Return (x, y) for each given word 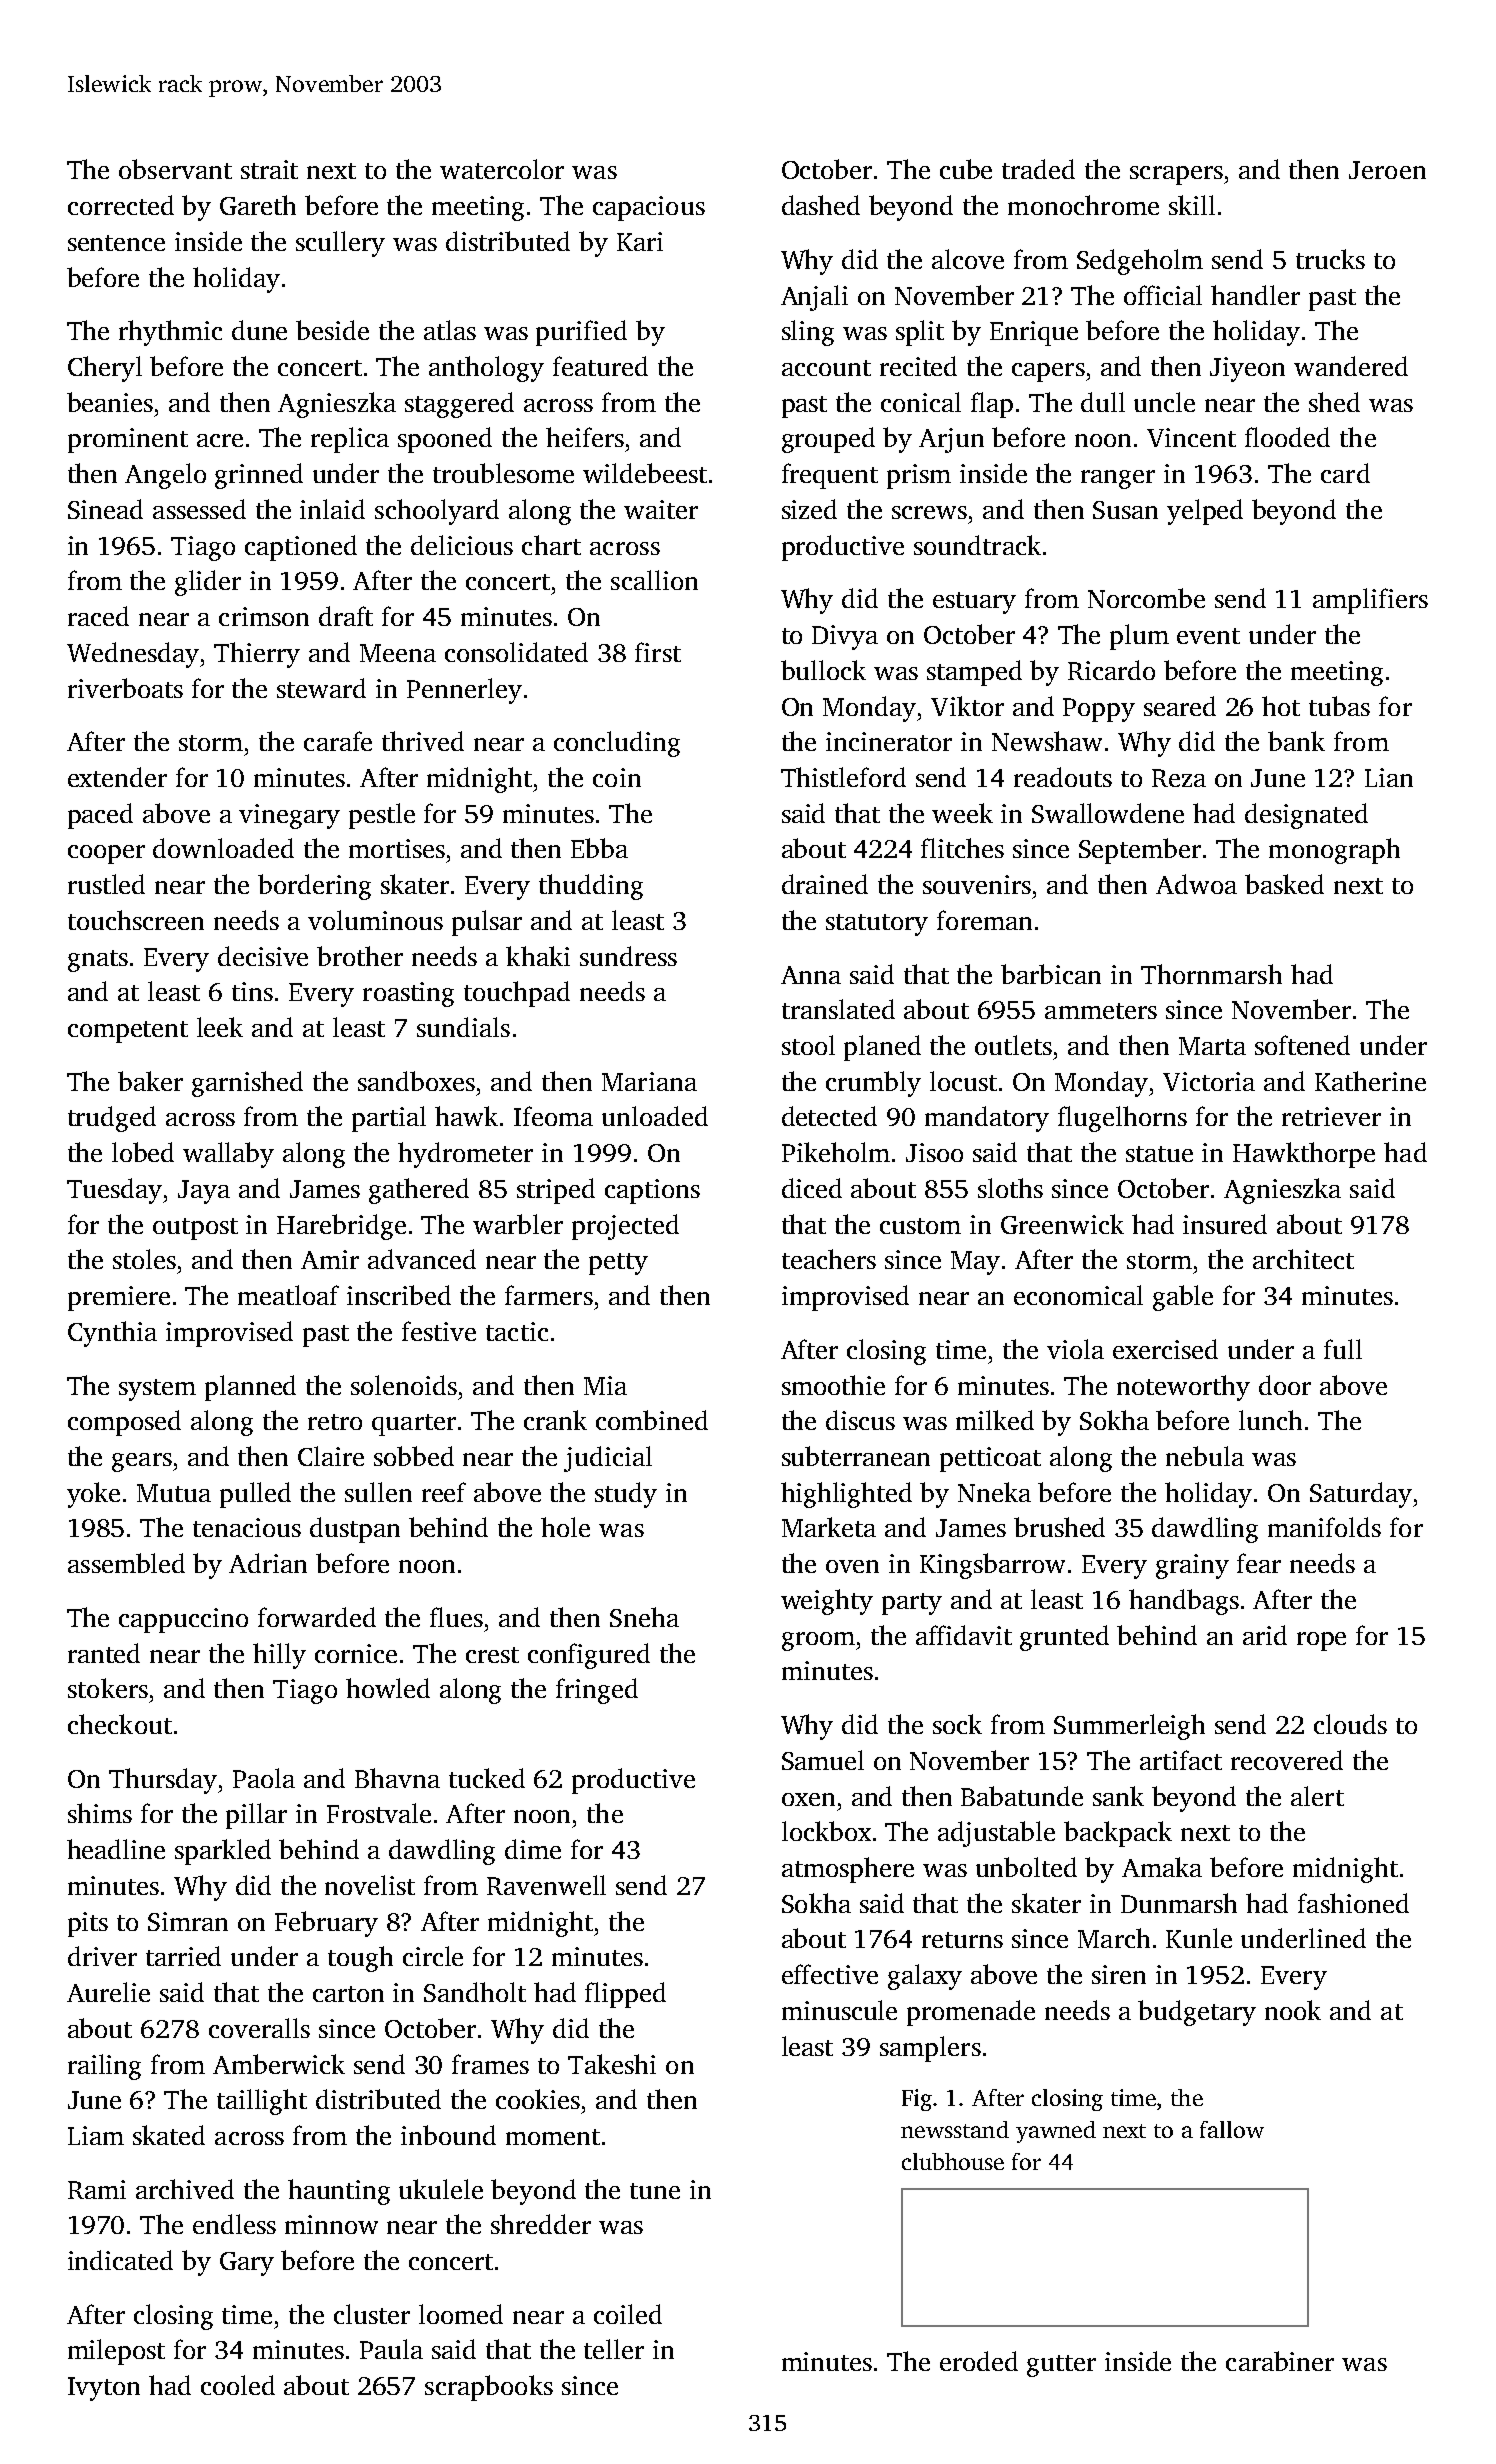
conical (921, 402)
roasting (408, 994)
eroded (979, 2361)
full (1343, 1349)
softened (1302, 1045)
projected (625, 1227)
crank (555, 1420)
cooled (238, 2385)
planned (250, 1388)
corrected (121, 205)
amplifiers (1370, 601)
